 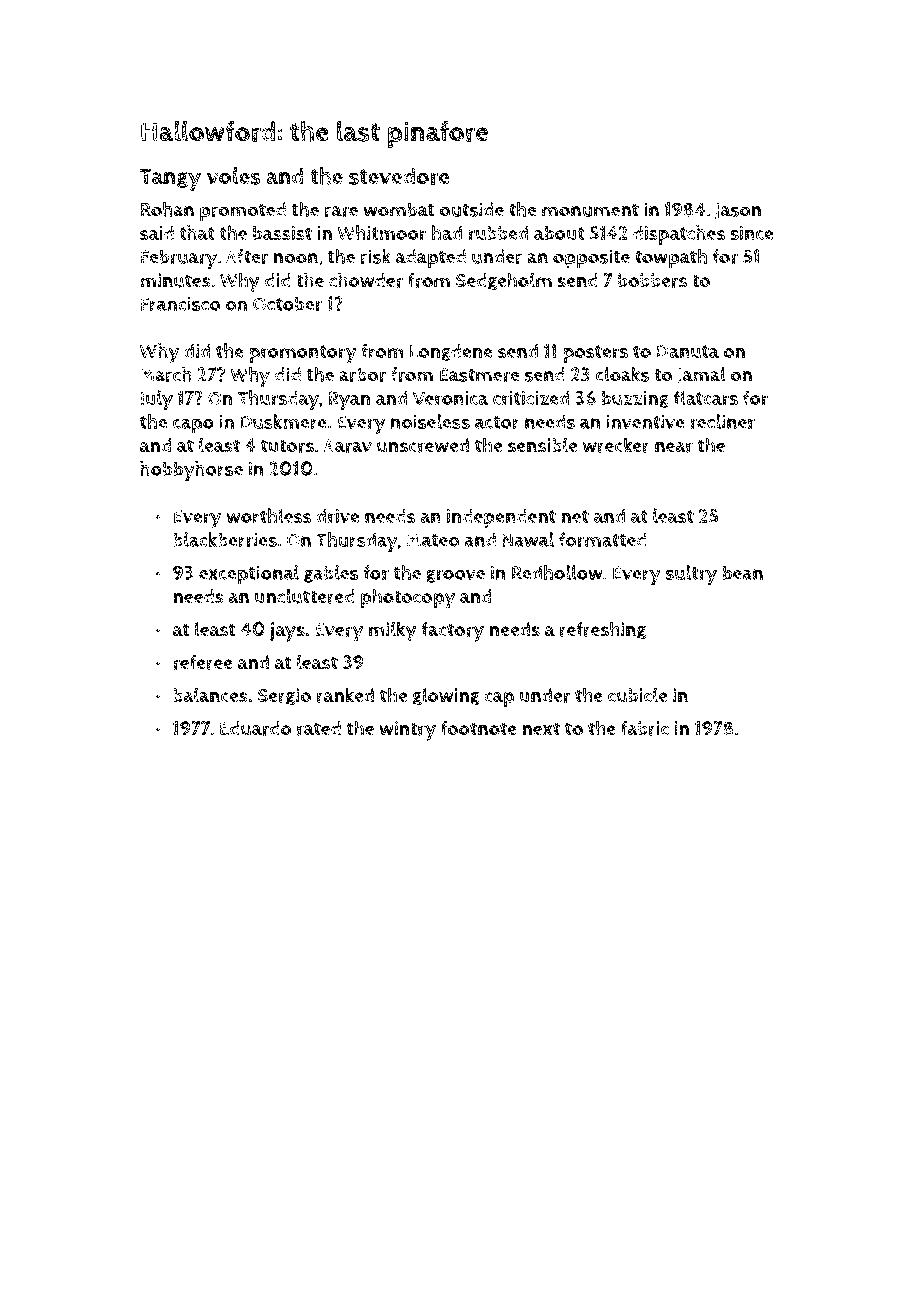 What do you see at coordinates (191, 471) in the document?
I see `hobbyhorse` at bounding box center [191, 471].
